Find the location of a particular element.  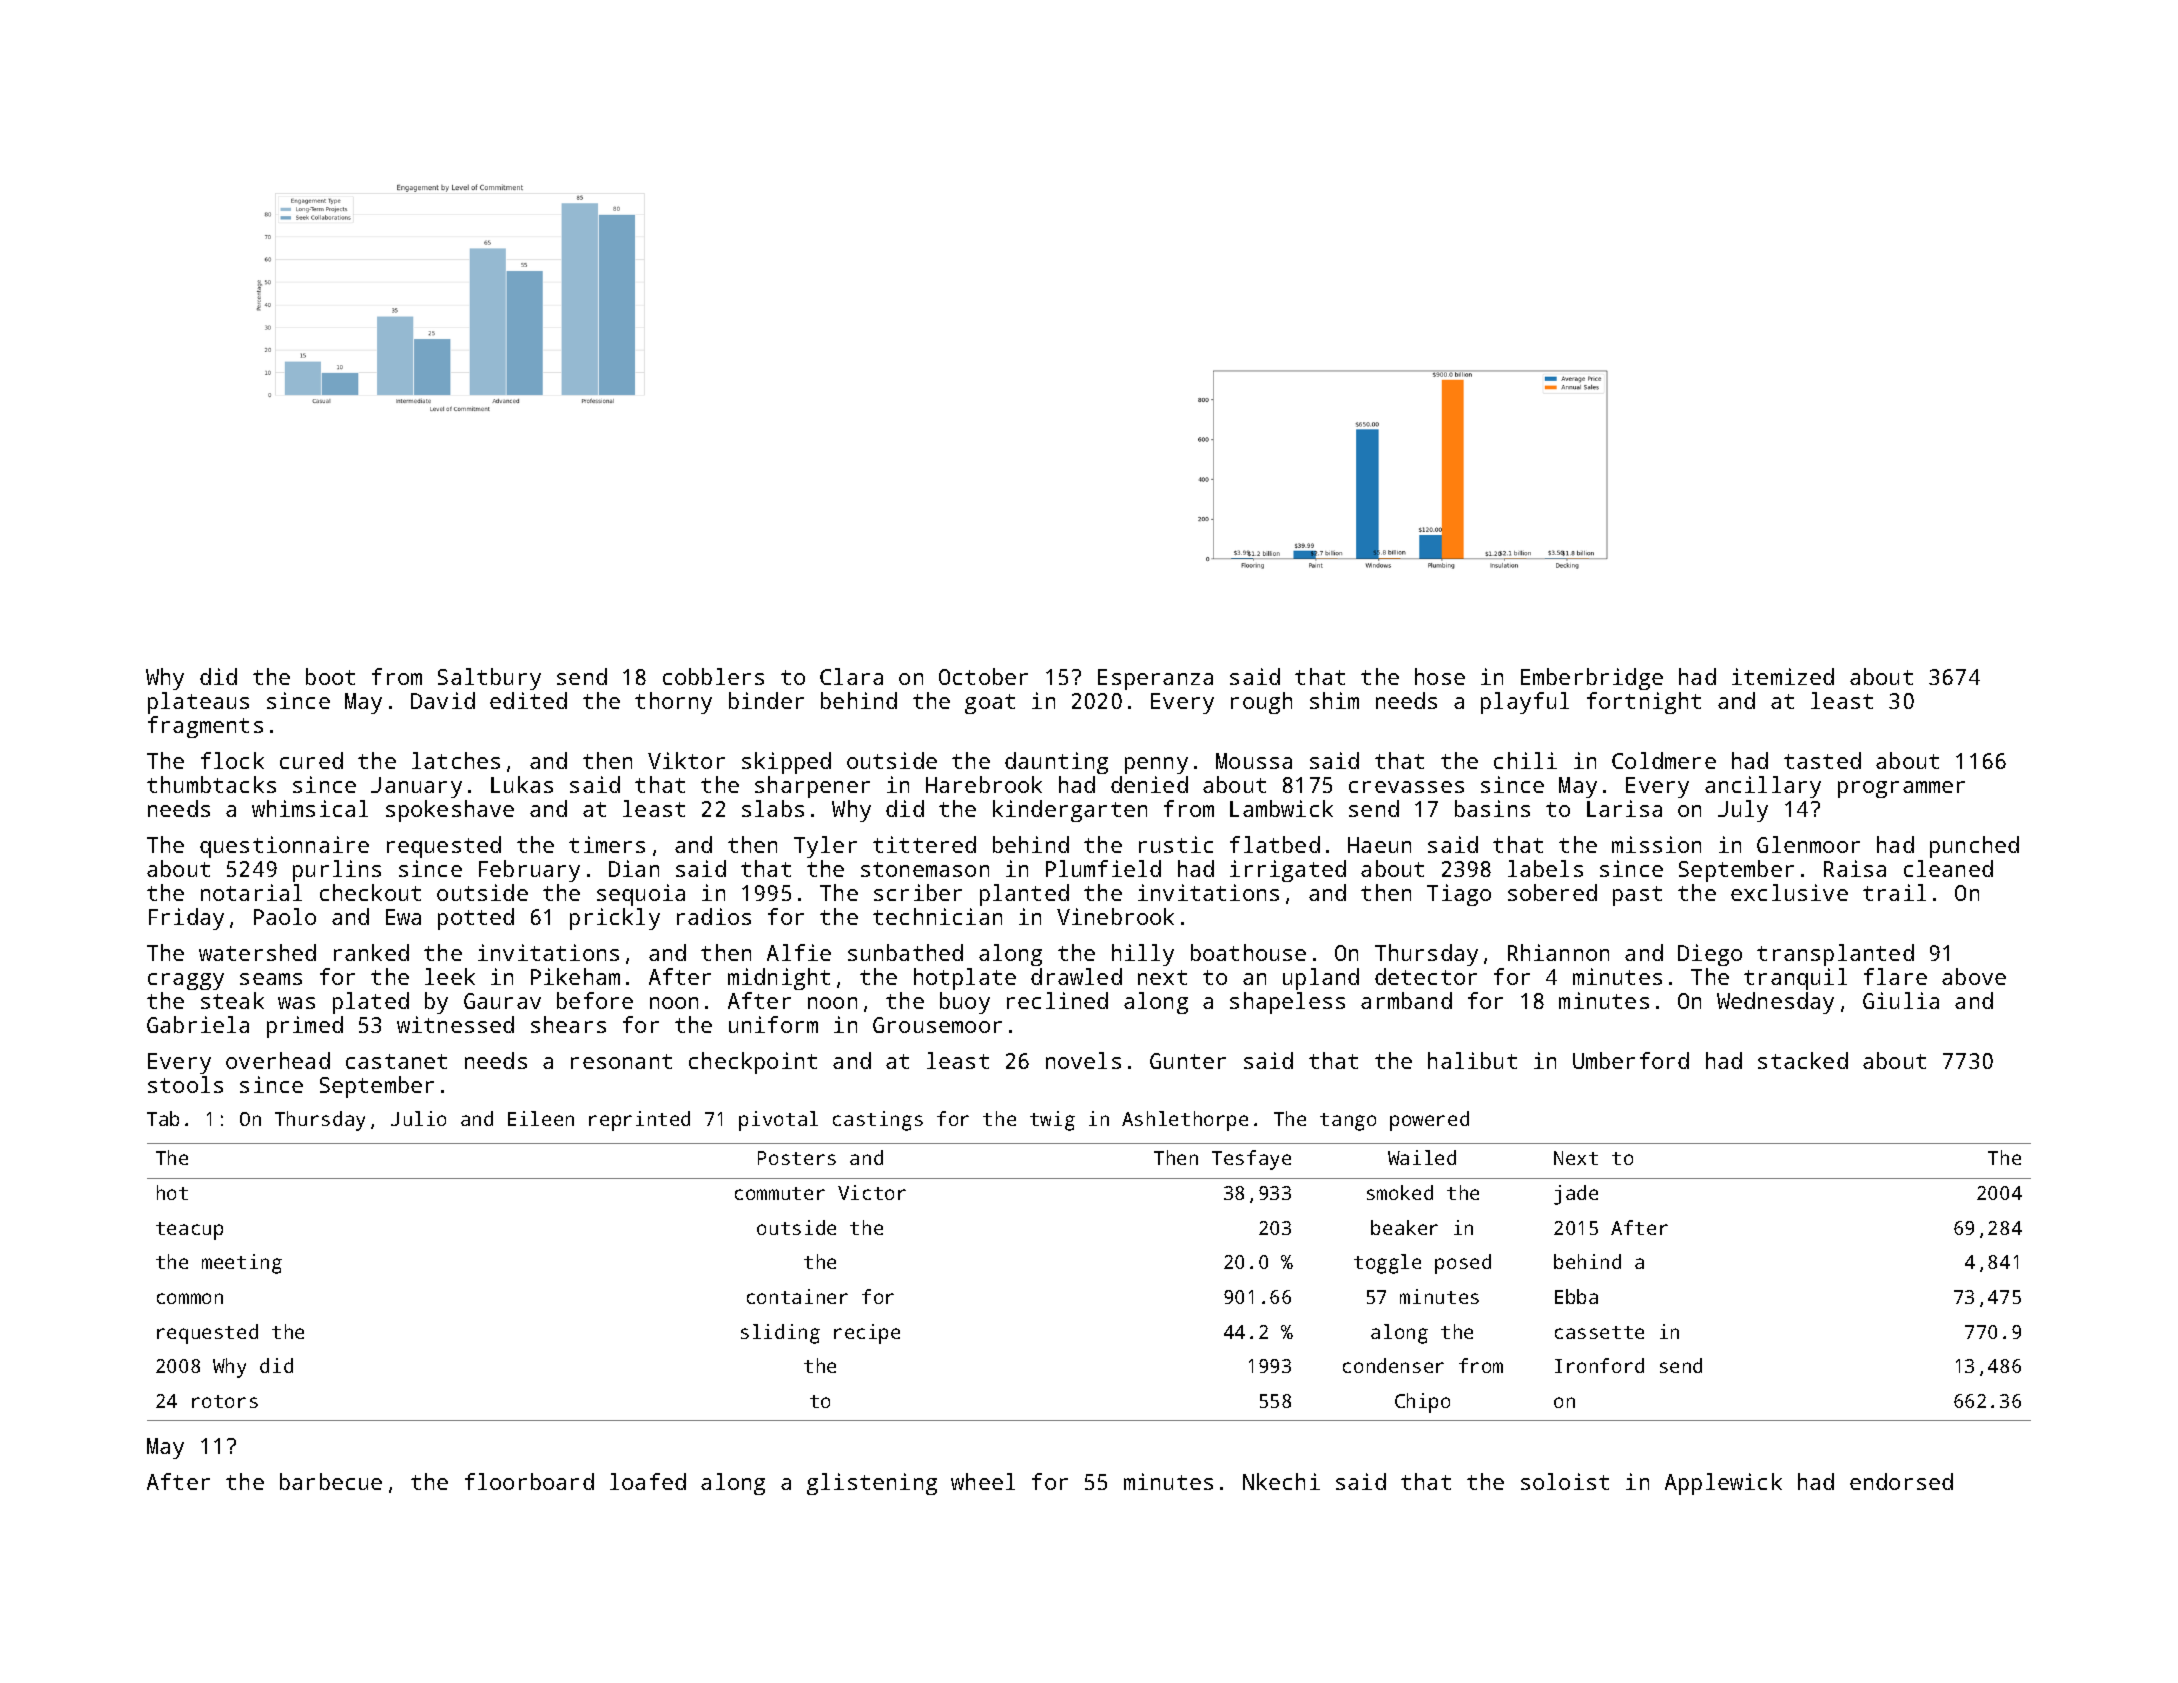

teacup is located at coordinates (189, 1231).
